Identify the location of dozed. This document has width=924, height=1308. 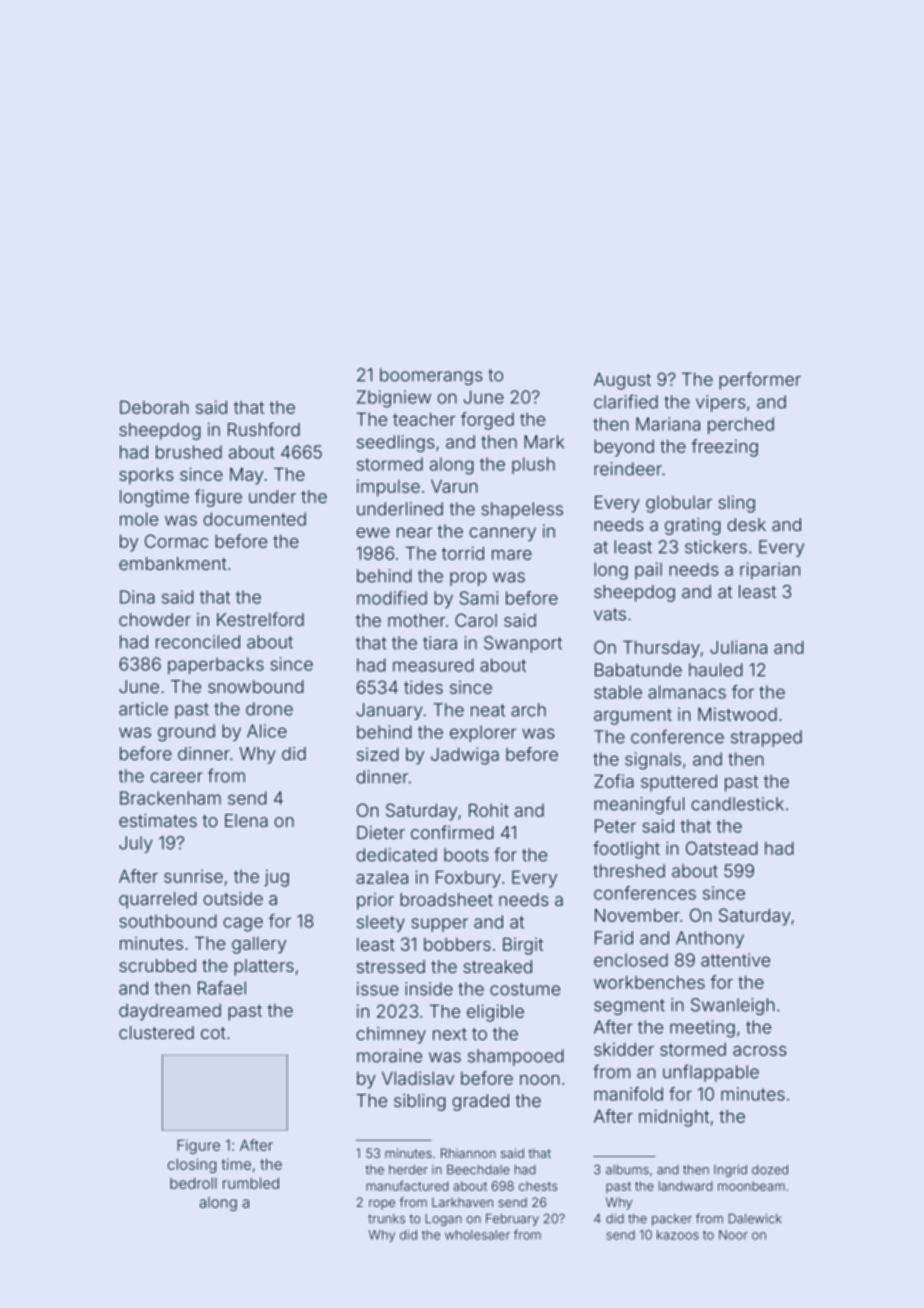
(770, 1170).
